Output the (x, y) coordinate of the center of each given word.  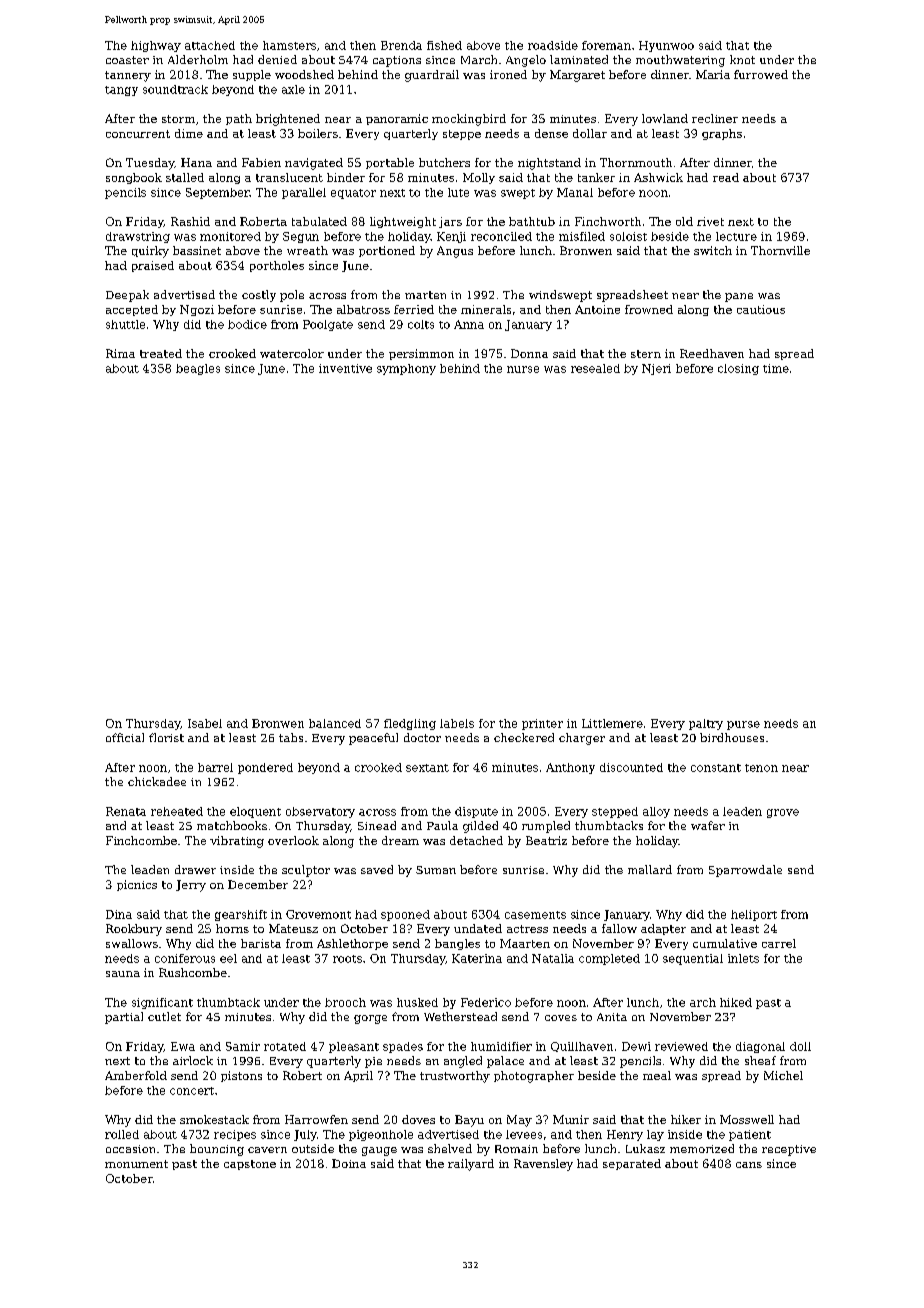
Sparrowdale (745, 871)
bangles (457, 944)
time (776, 368)
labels (457, 723)
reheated (177, 811)
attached (210, 45)
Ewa (183, 1046)
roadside (553, 45)
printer (542, 724)
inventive (345, 368)
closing (738, 369)
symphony (406, 369)
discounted (631, 767)
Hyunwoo (666, 46)
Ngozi (197, 310)
